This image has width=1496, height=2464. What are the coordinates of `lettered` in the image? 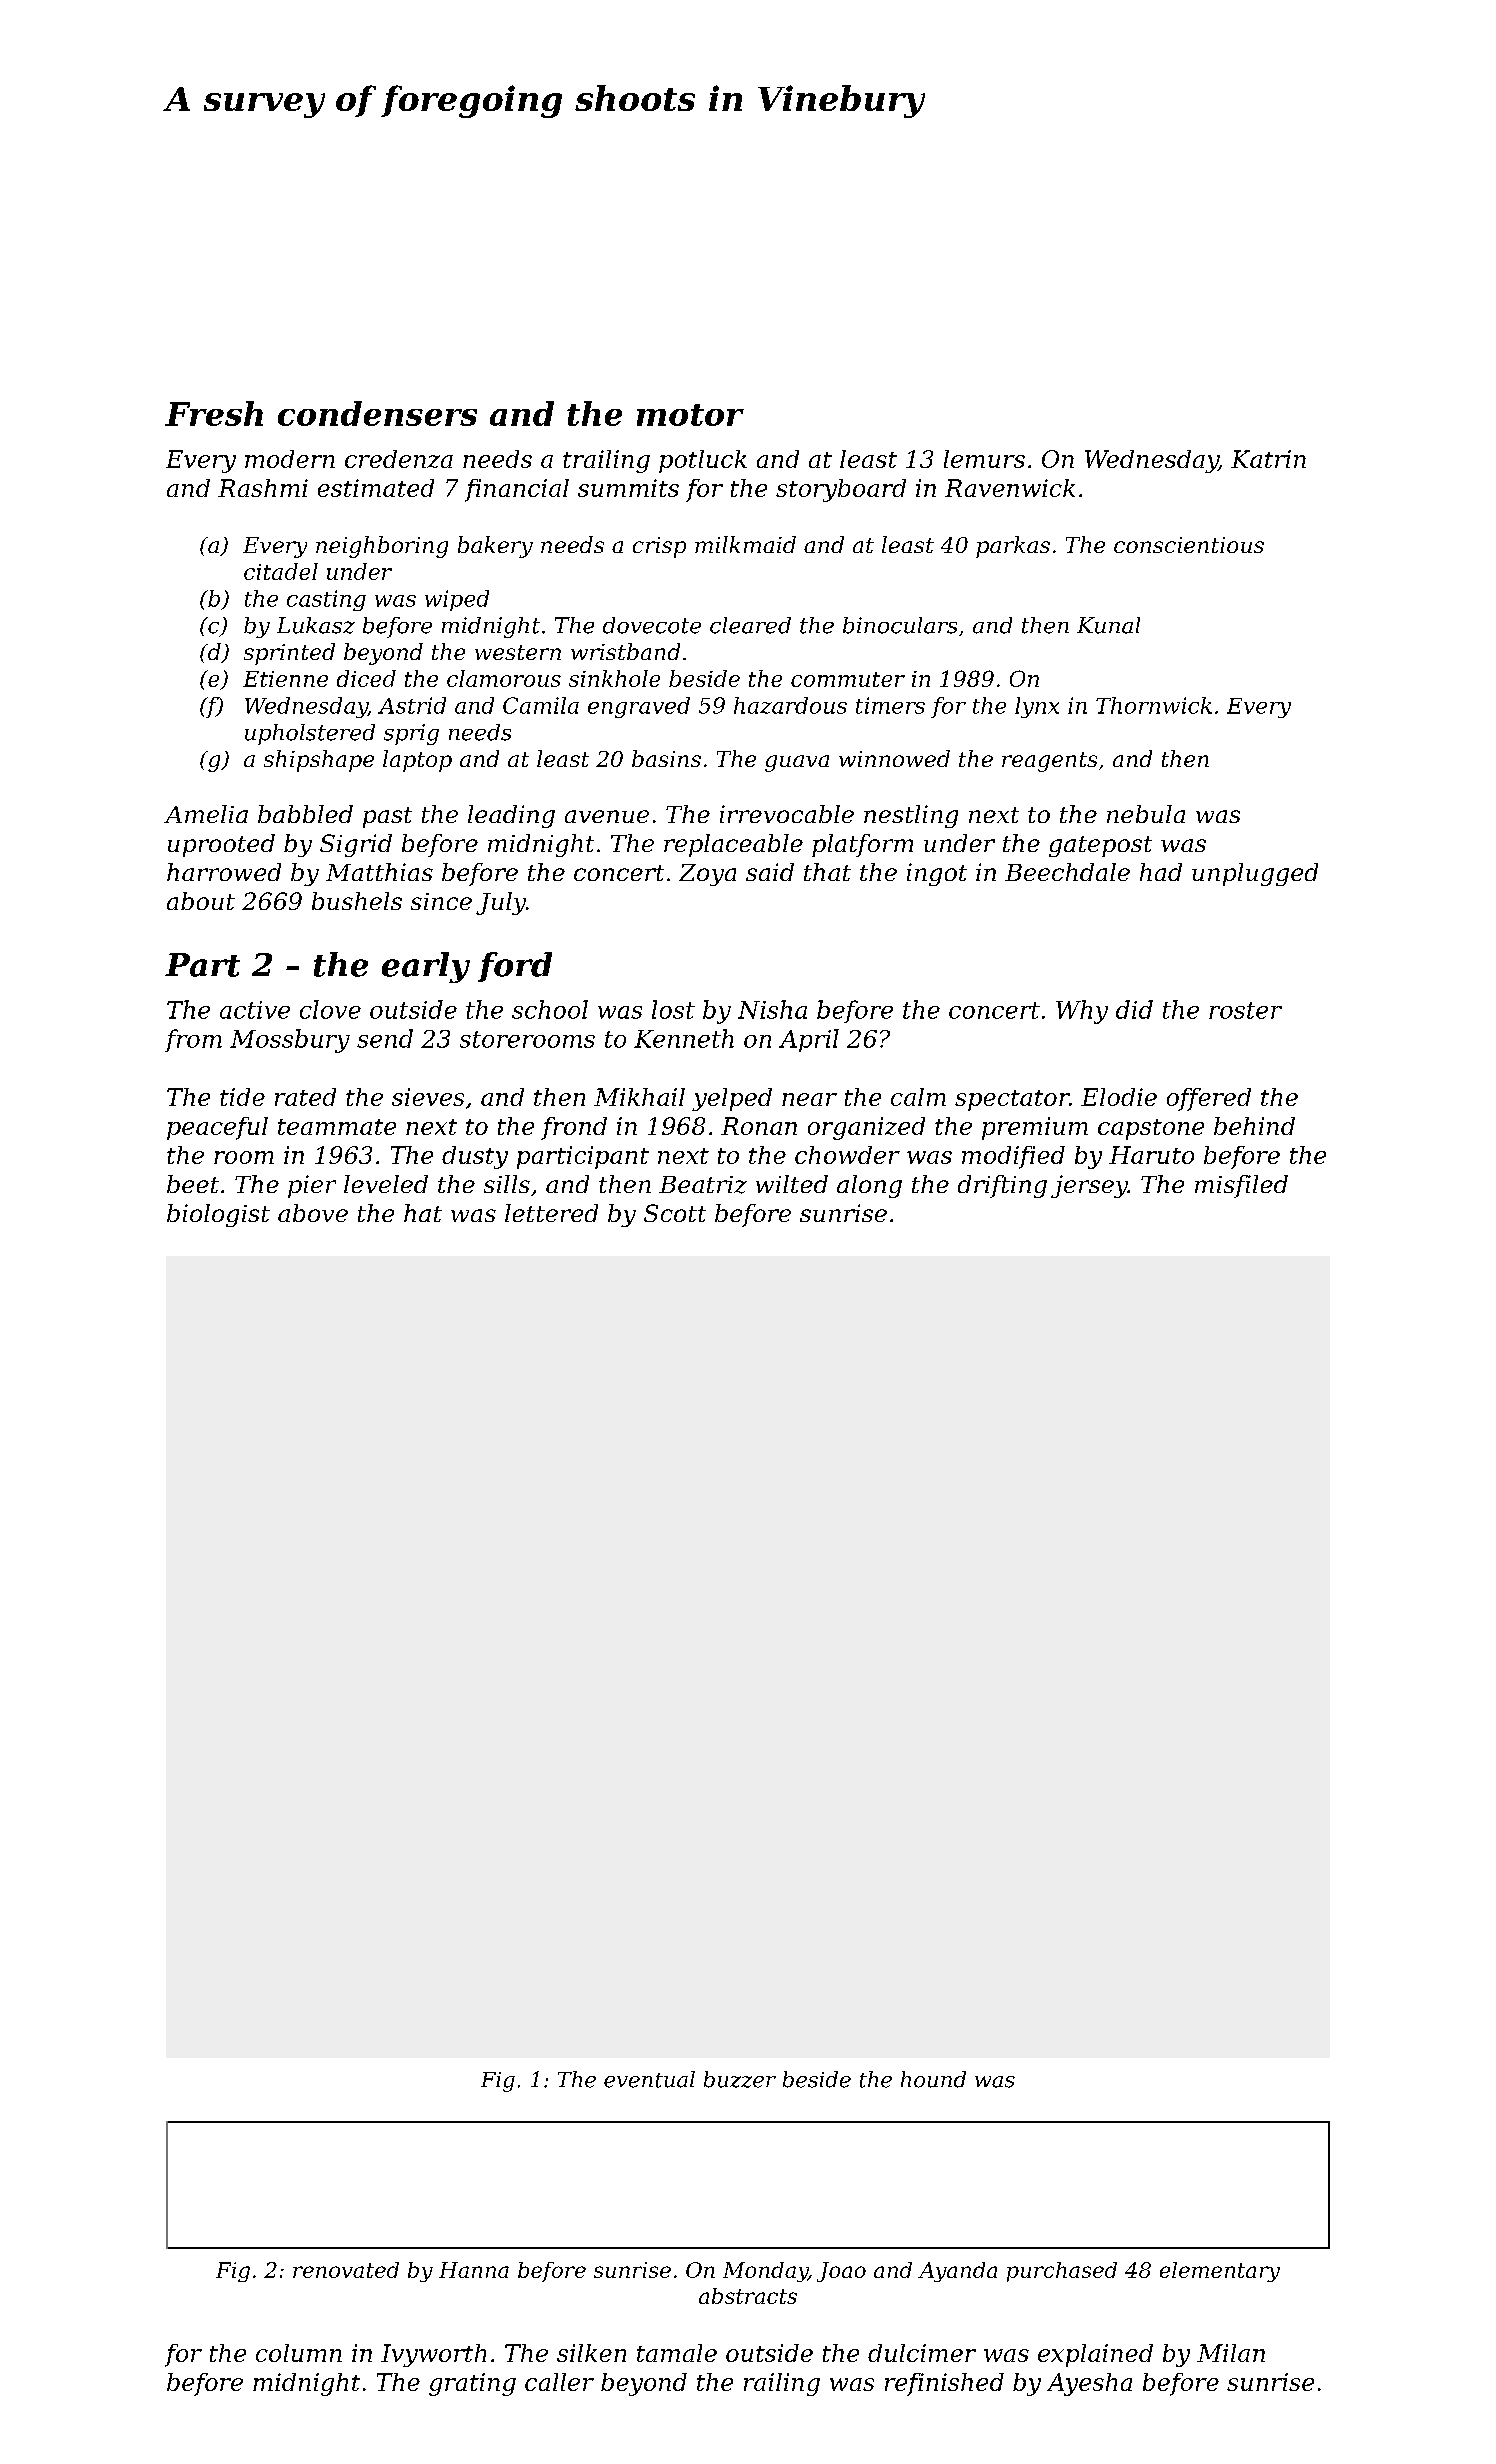 It's located at (551, 1213).
